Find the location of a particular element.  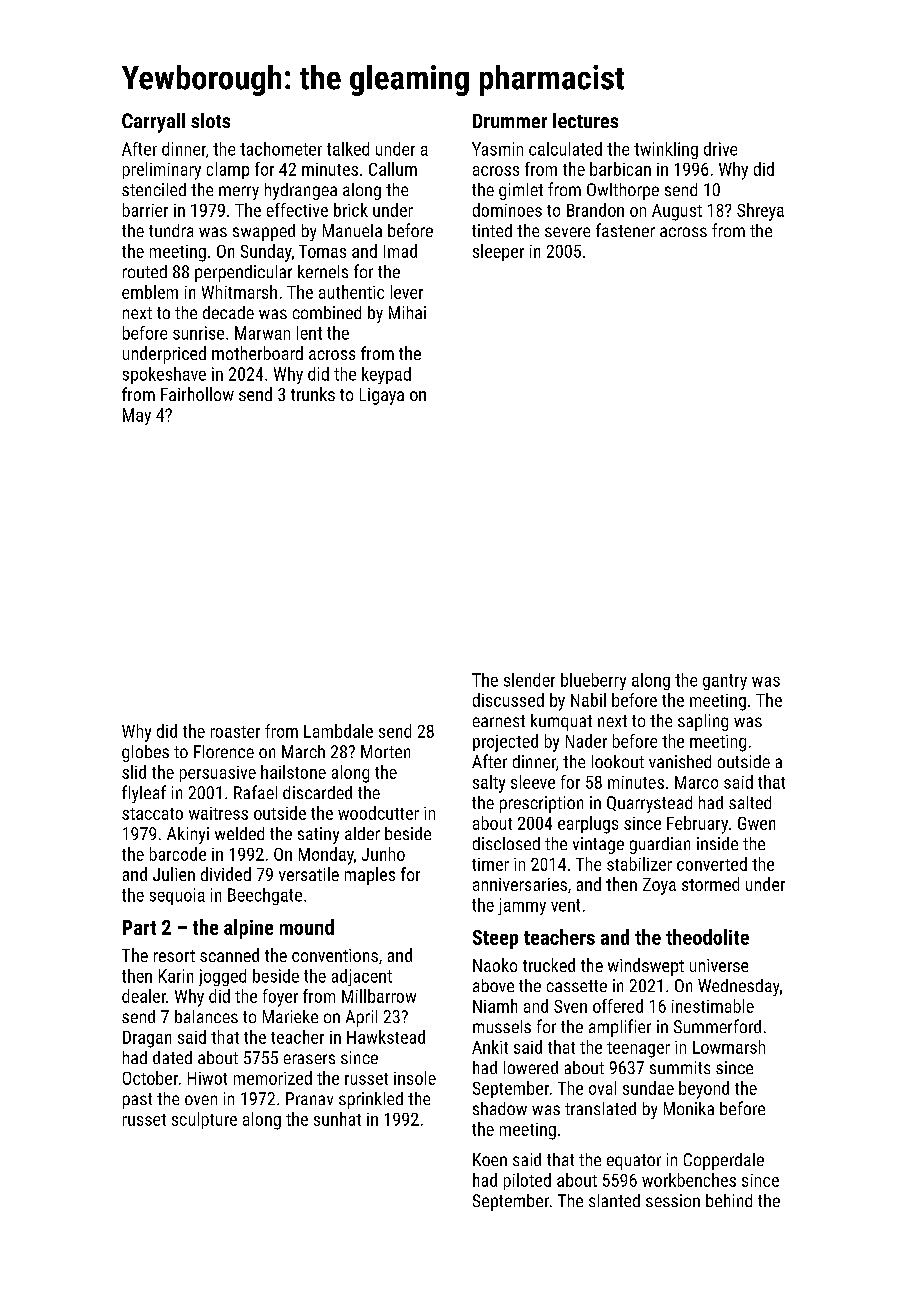

keypad is located at coordinates (386, 375).
